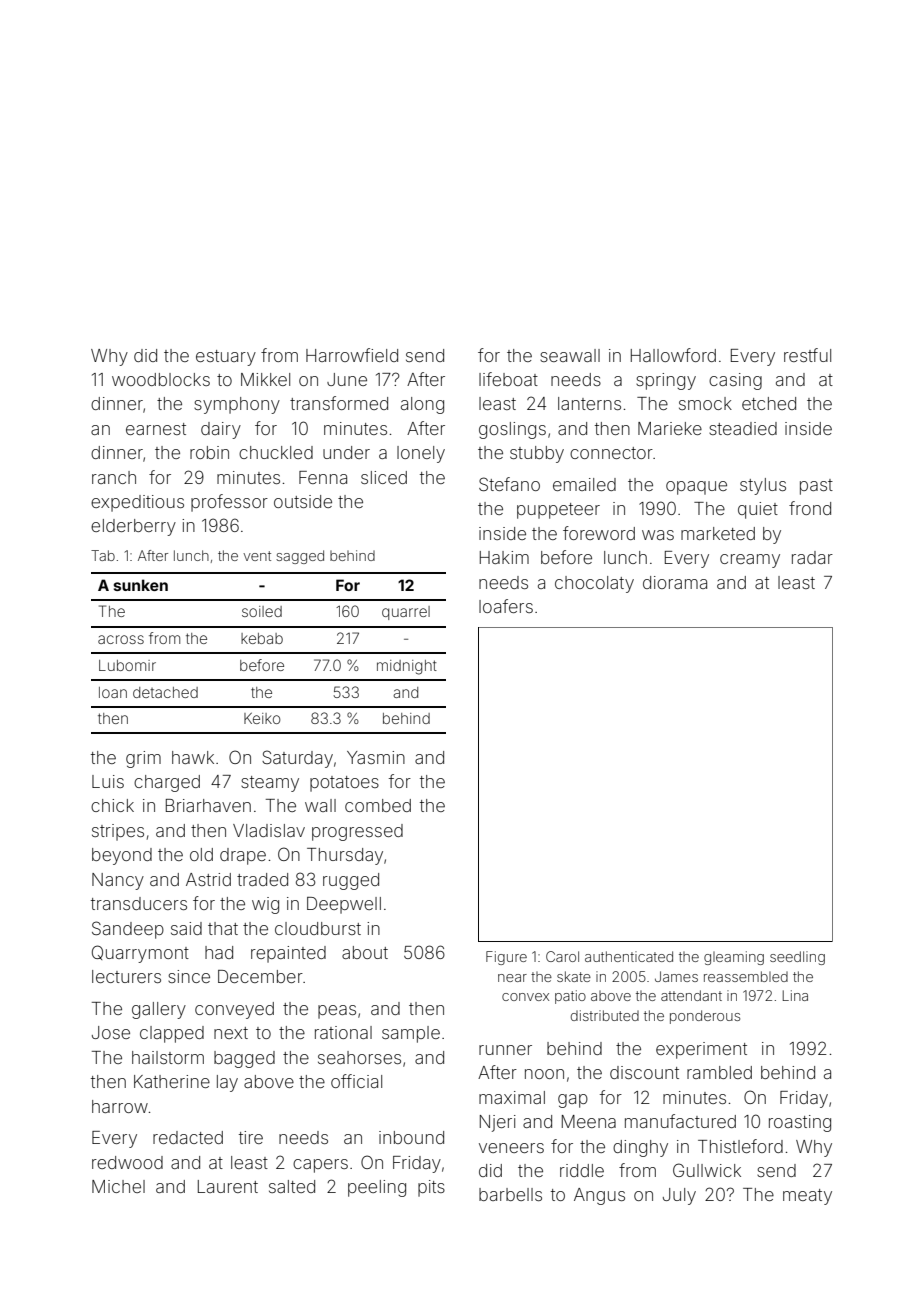 The height and width of the screenshot is (1314, 924). I want to click on noon, so click(544, 1074).
